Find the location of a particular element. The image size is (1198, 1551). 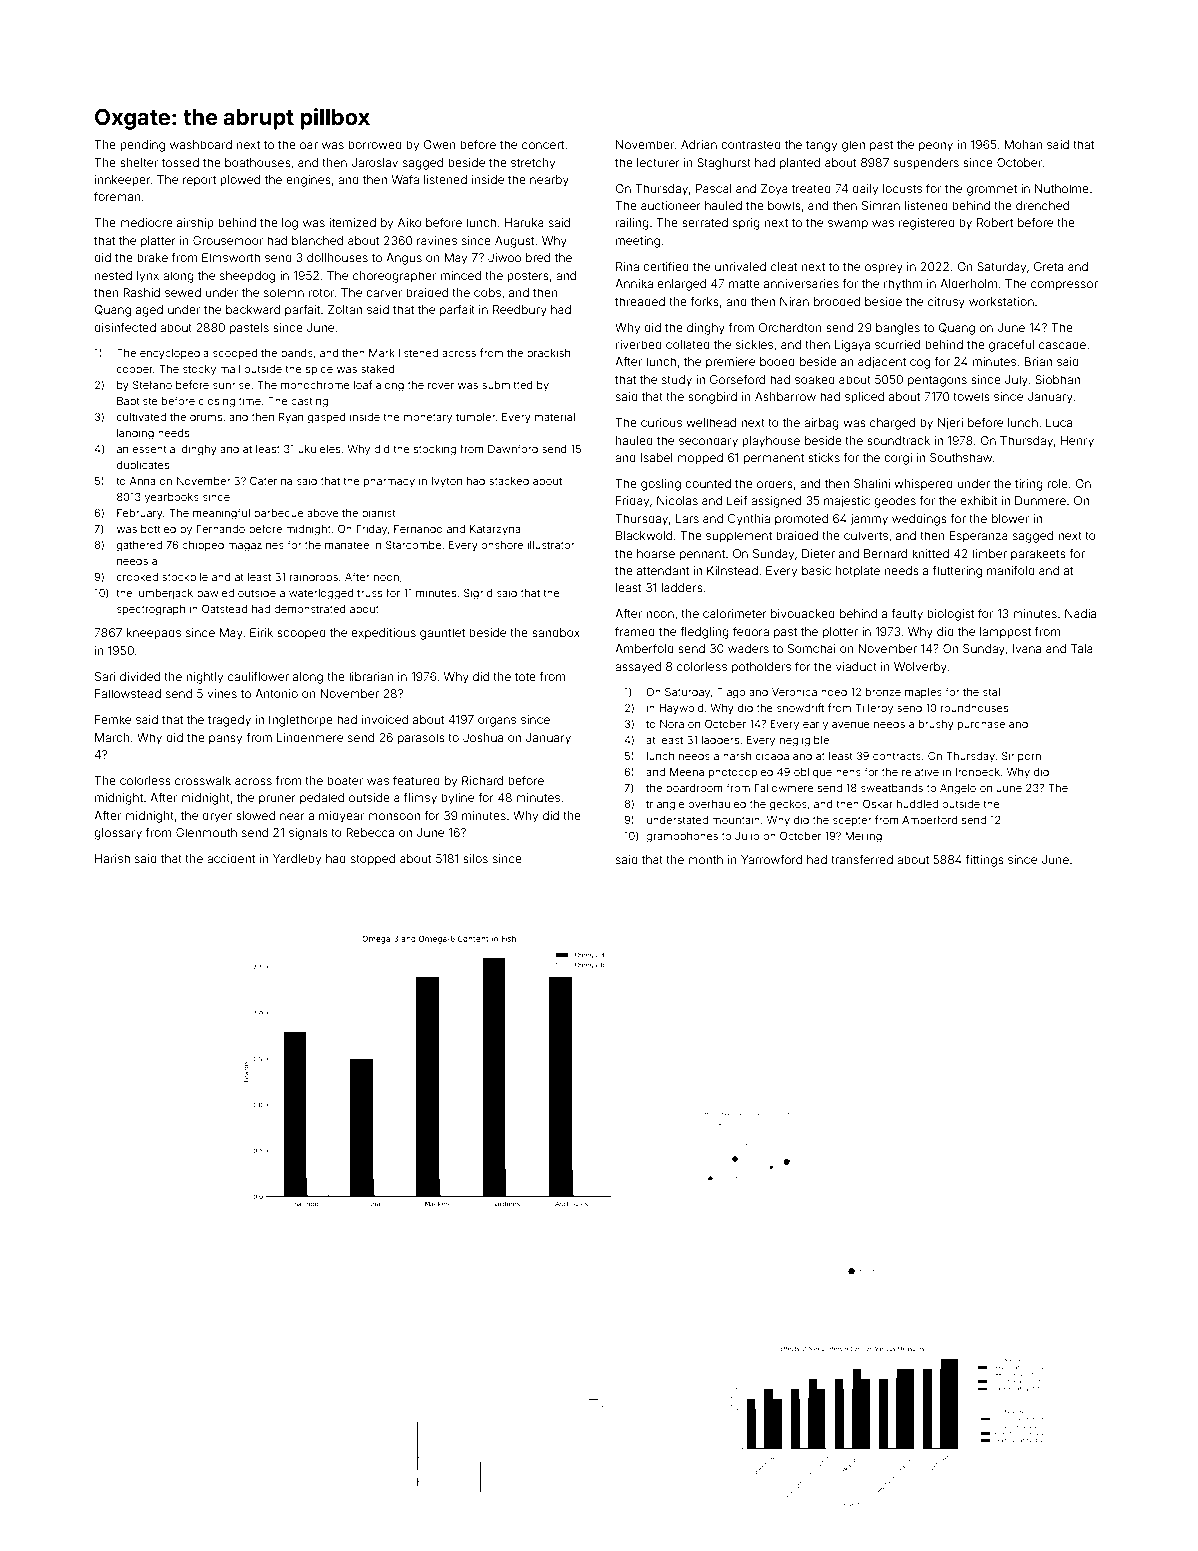

Siobhan is located at coordinates (1057, 379).
